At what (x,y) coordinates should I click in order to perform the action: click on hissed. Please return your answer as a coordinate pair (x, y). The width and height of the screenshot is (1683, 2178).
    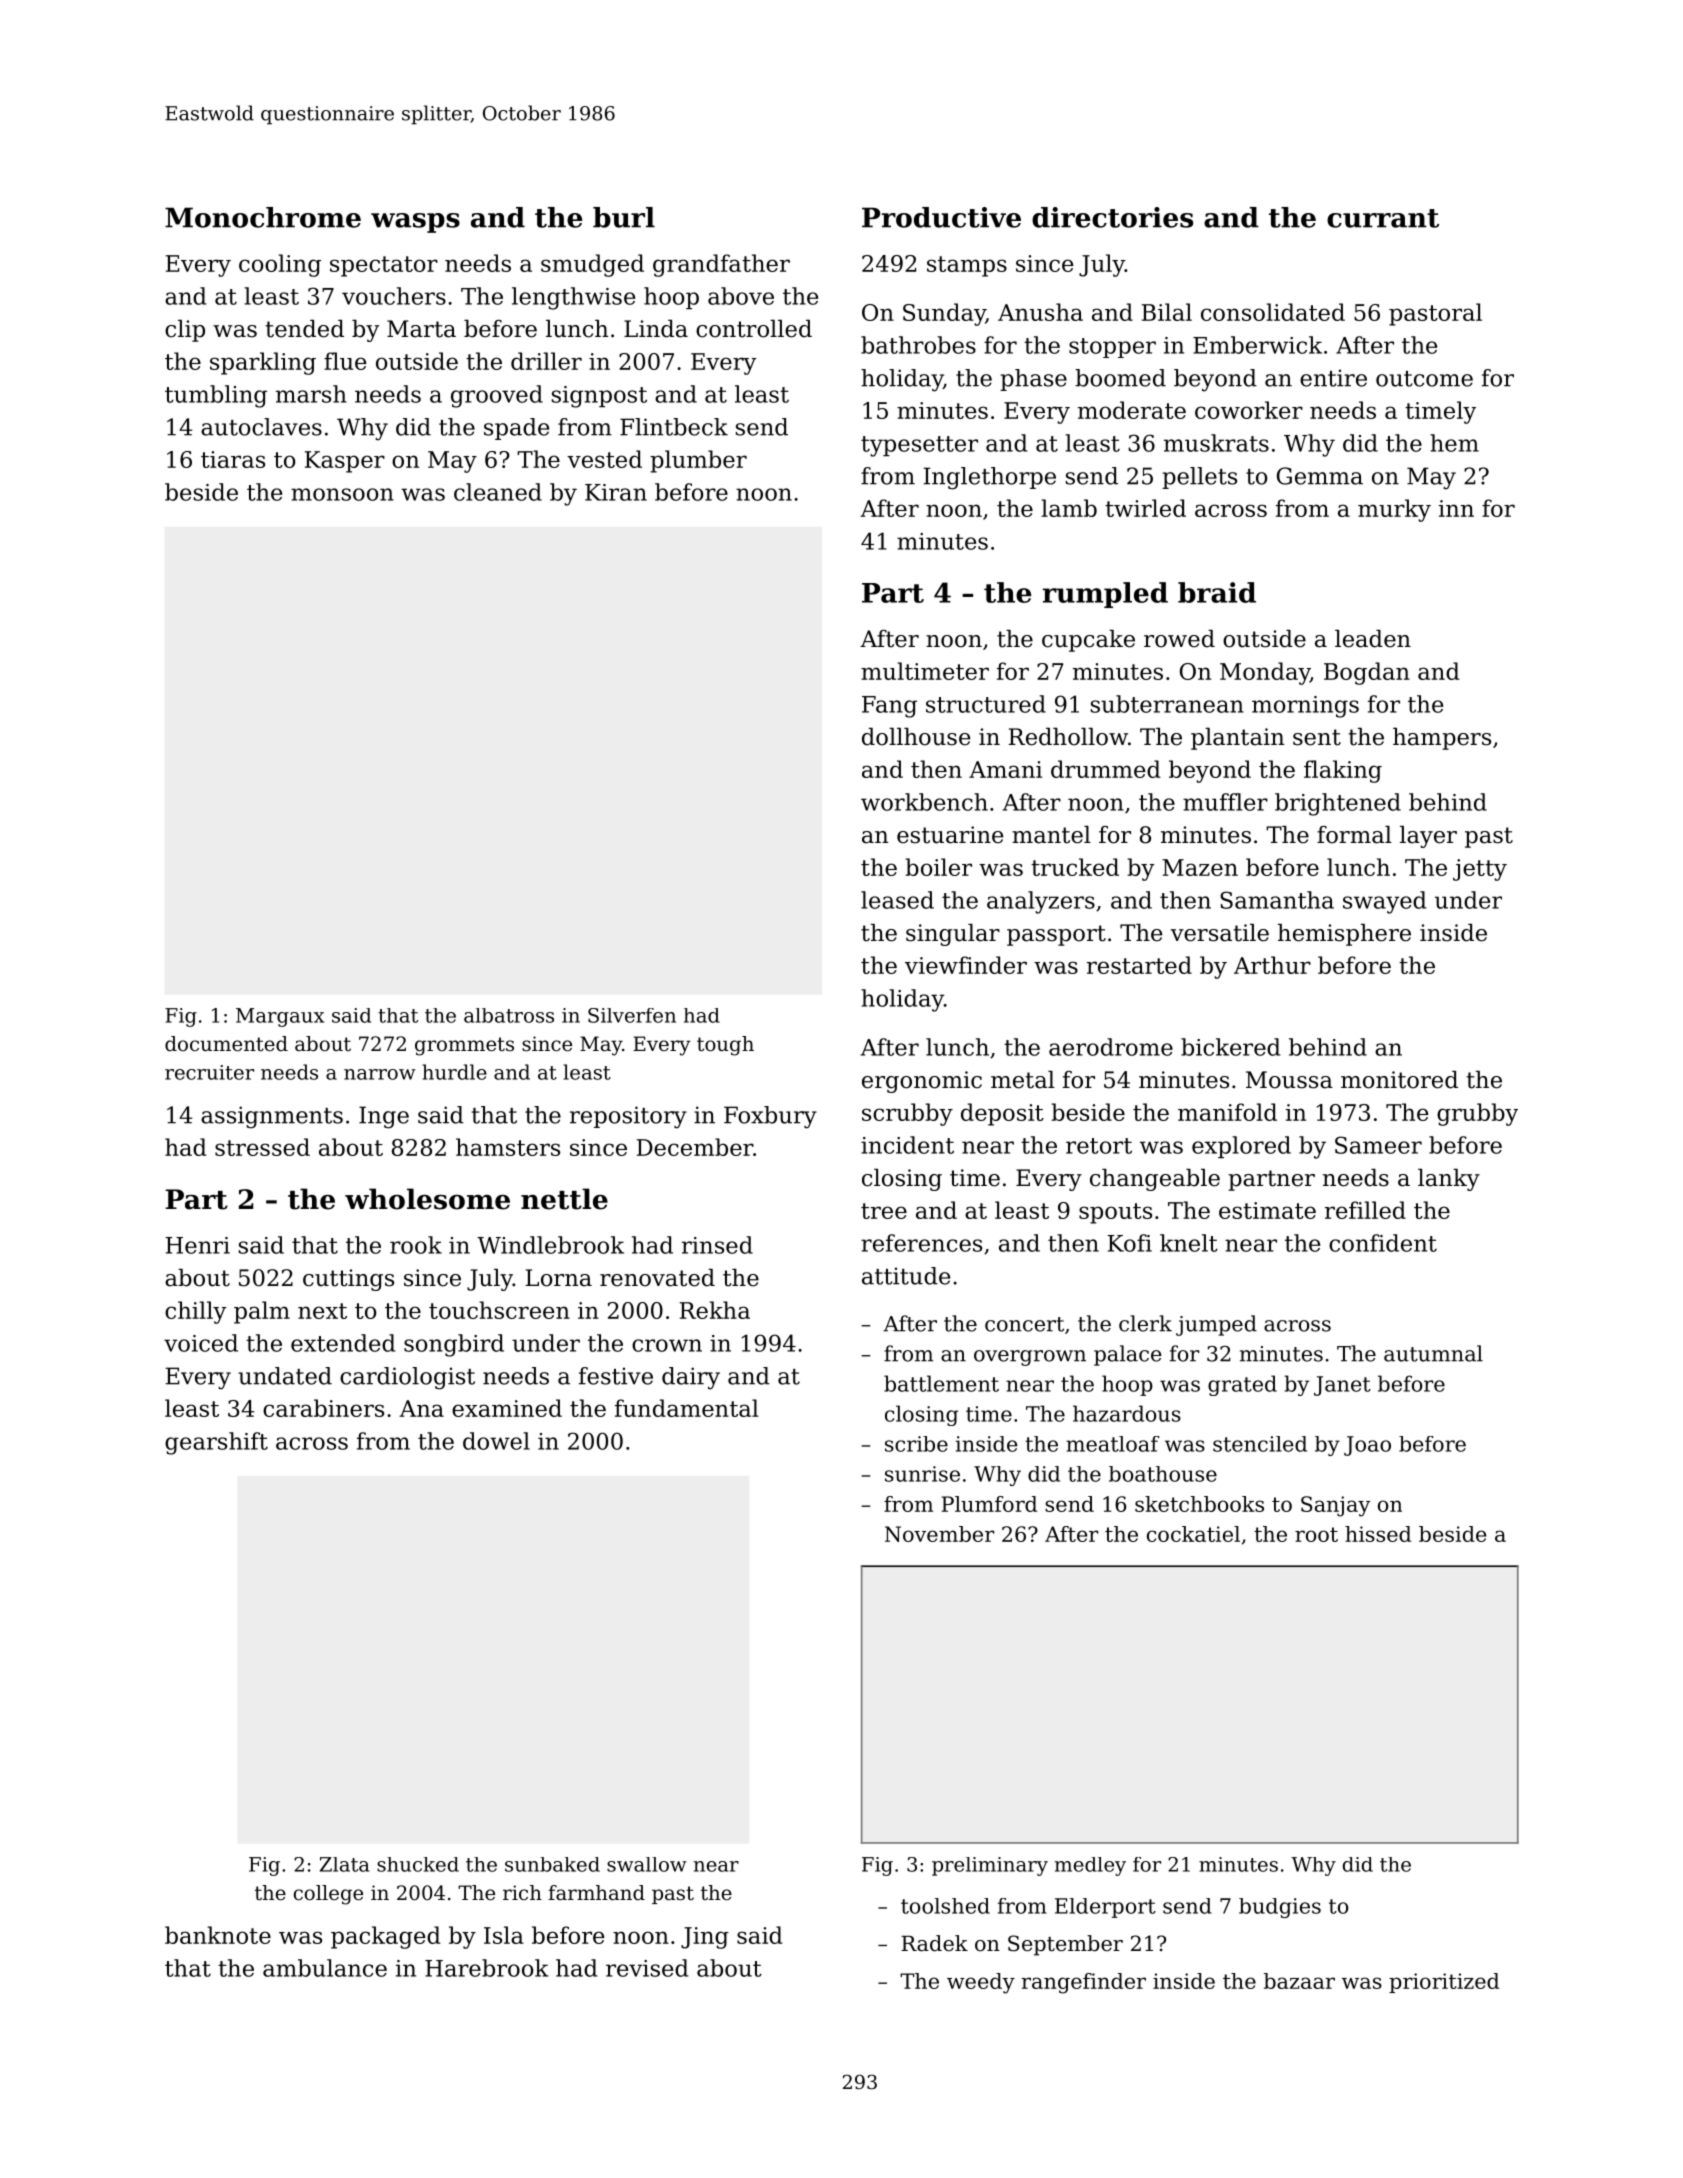
    Looking at the image, I should click on (1378, 1534).
